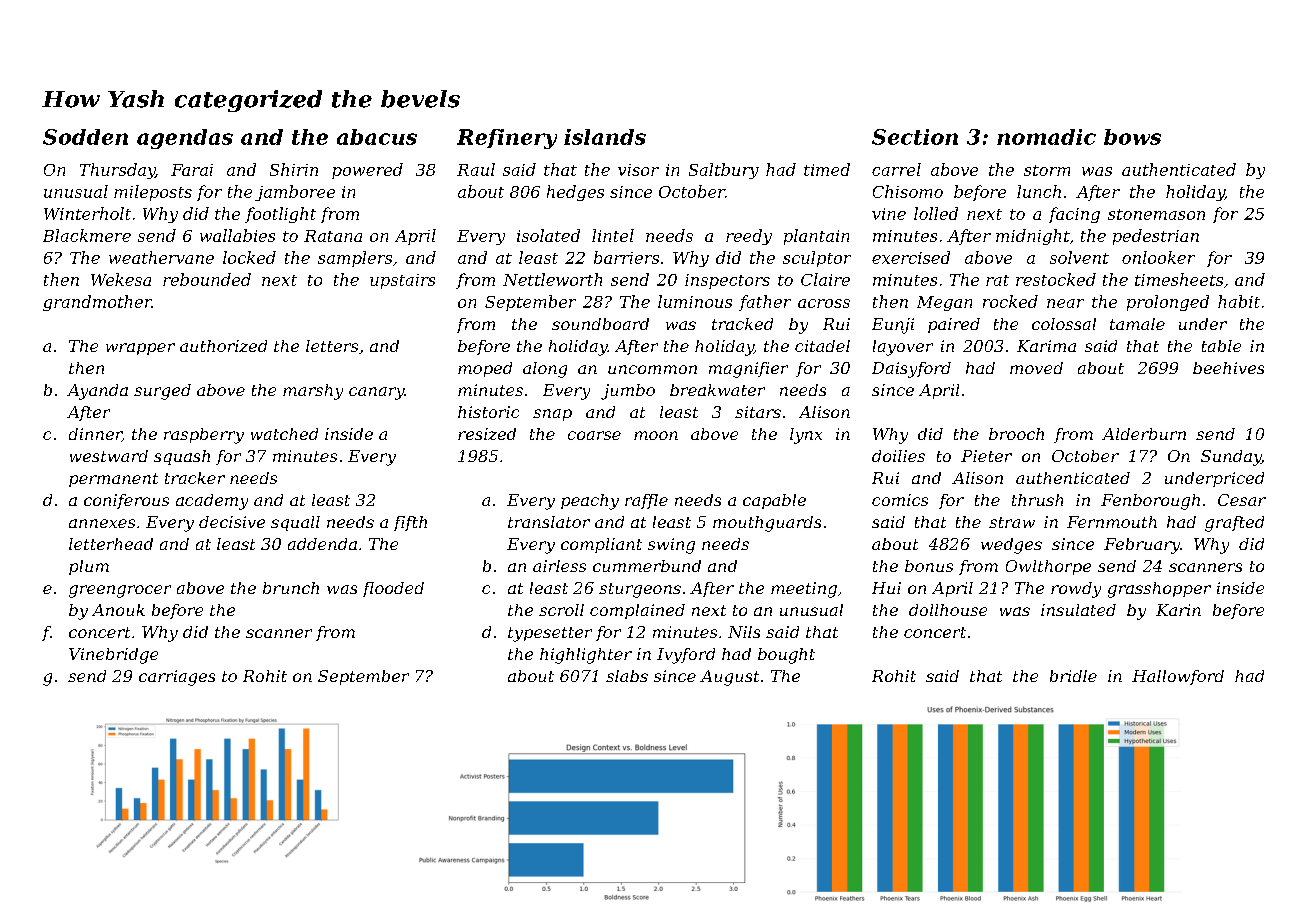 Image resolution: width=1308 pixels, height=924 pixels. Describe the element at coordinates (322, 544) in the screenshot. I see `addenda` at that location.
